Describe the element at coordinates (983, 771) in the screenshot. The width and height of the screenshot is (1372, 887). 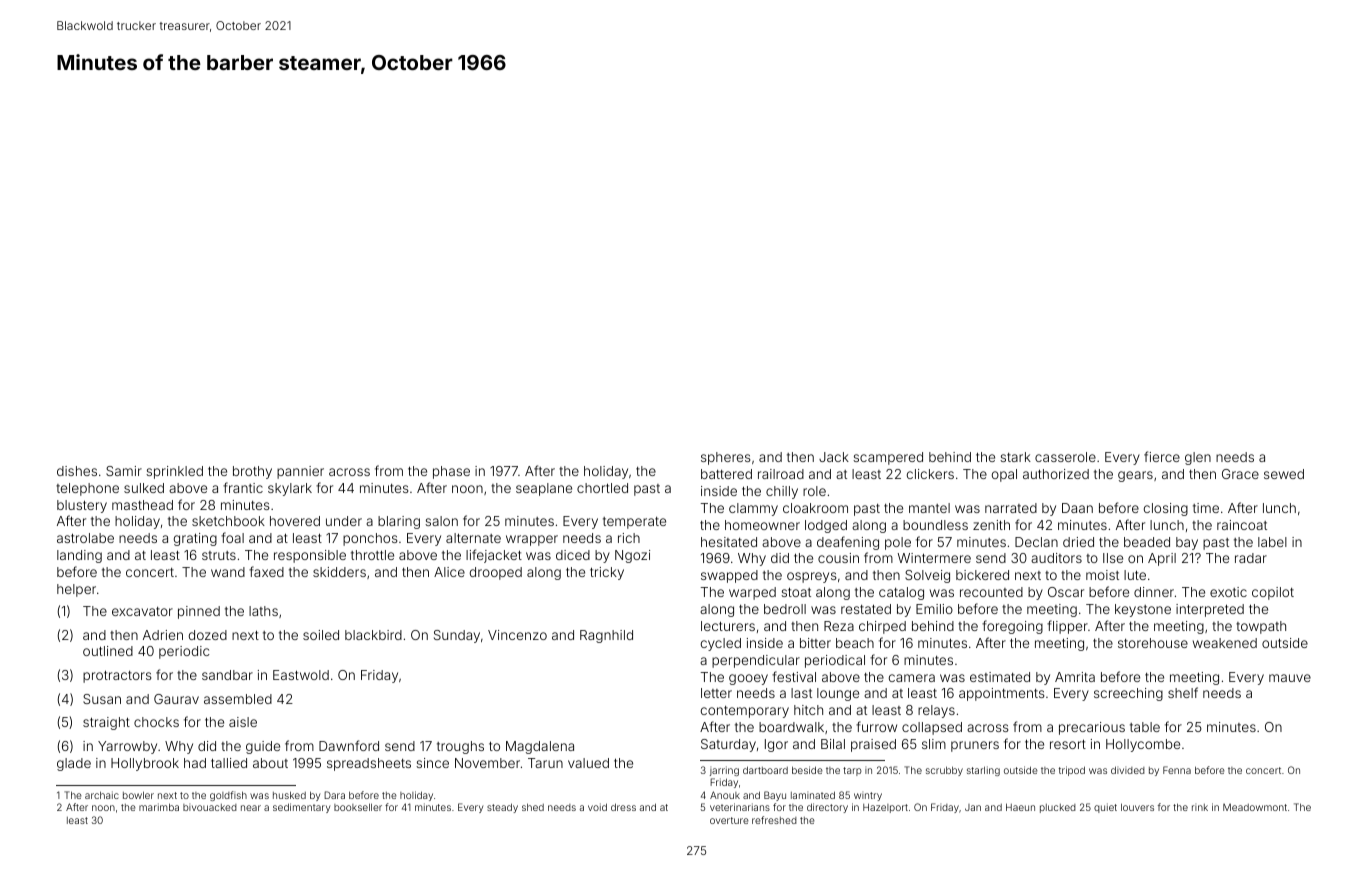
I see `starling` at that location.
